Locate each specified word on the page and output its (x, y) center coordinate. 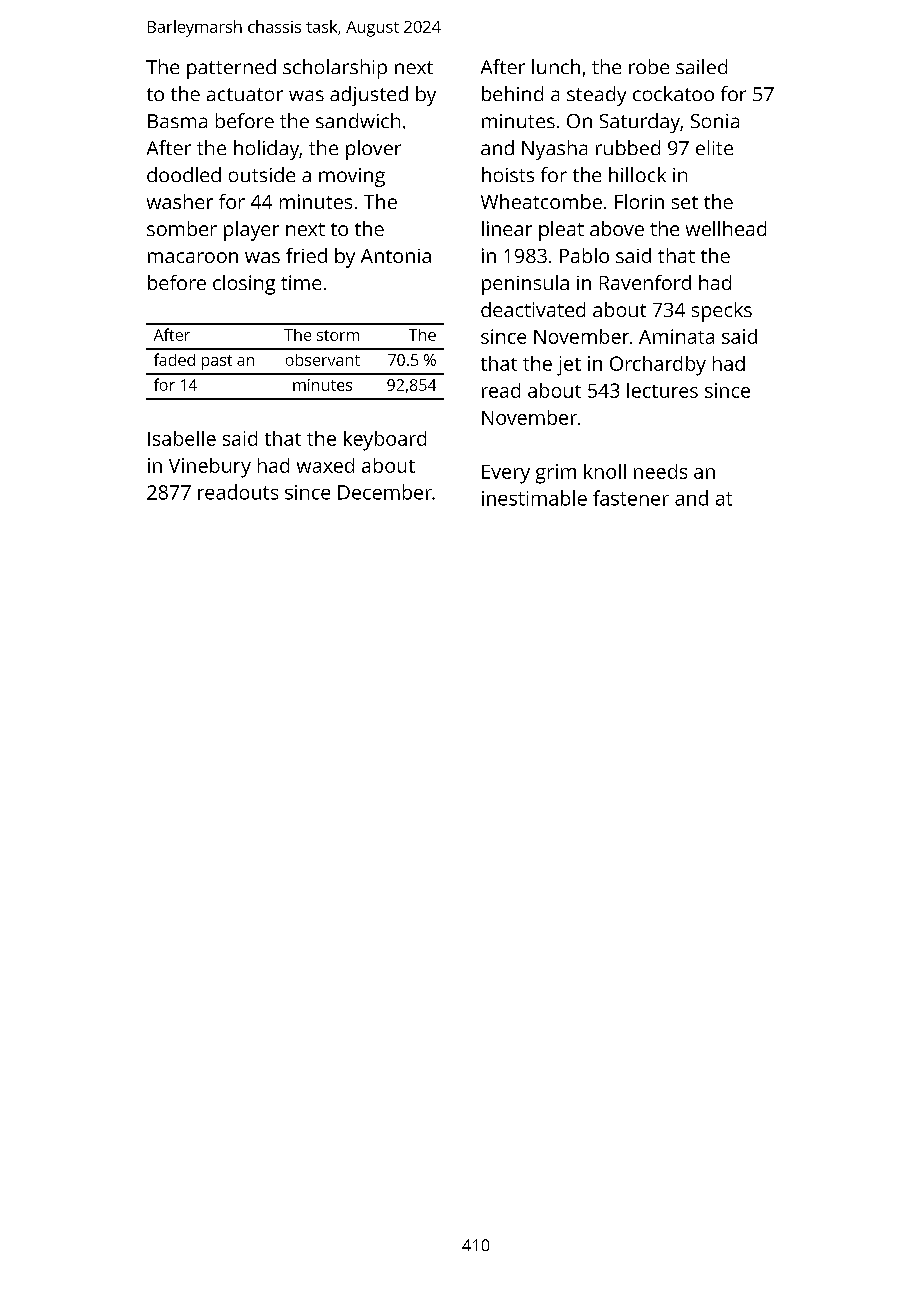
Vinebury (210, 468)
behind (512, 93)
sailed (701, 66)
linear (507, 228)
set (685, 202)
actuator (245, 94)
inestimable (534, 498)
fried (306, 255)
